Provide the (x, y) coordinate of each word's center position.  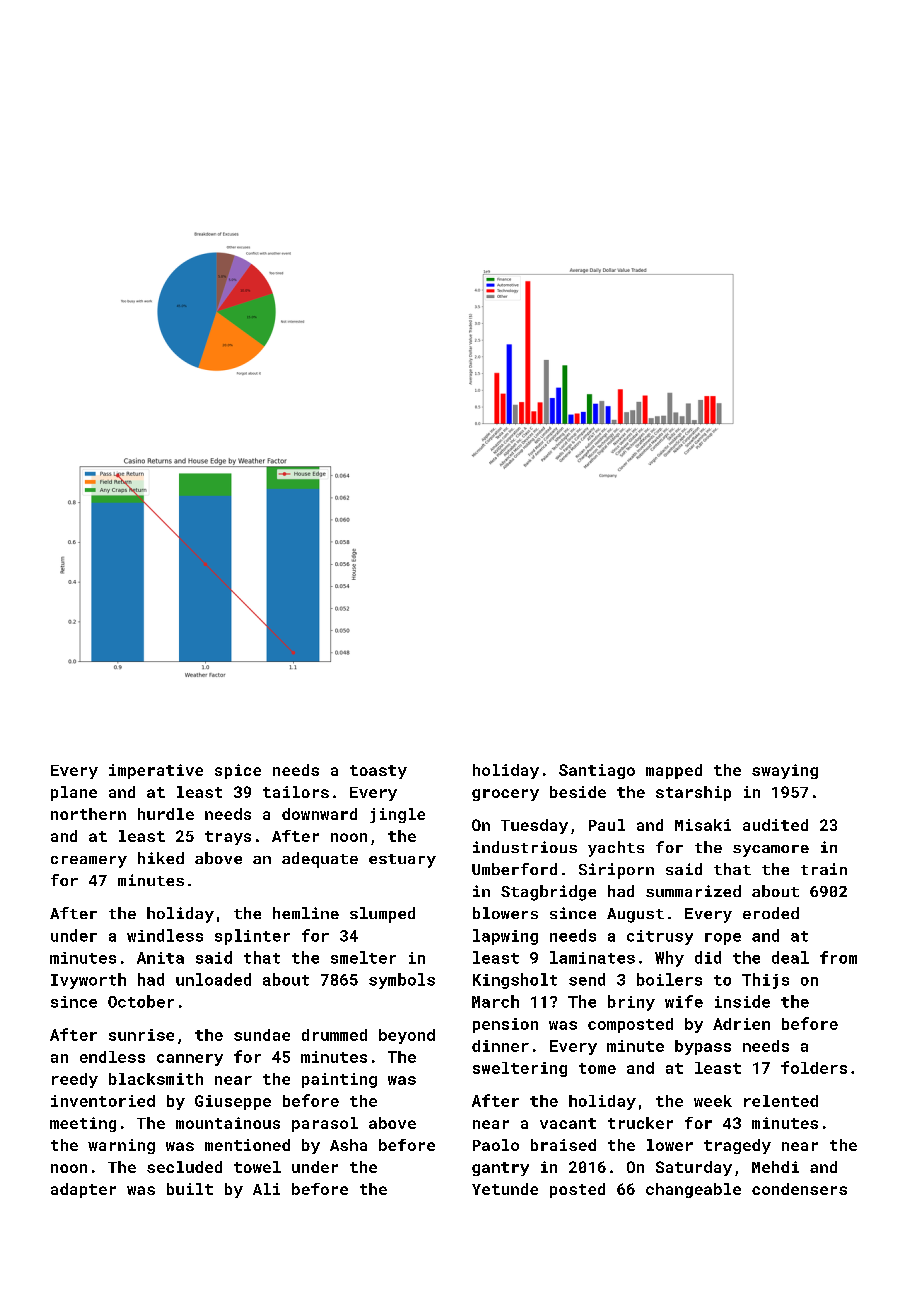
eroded (771, 913)
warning (121, 1146)
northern (88, 814)
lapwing (505, 937)
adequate (320, 860)
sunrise (141, 1035)
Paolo (496, 1145)
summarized (693, 891)
